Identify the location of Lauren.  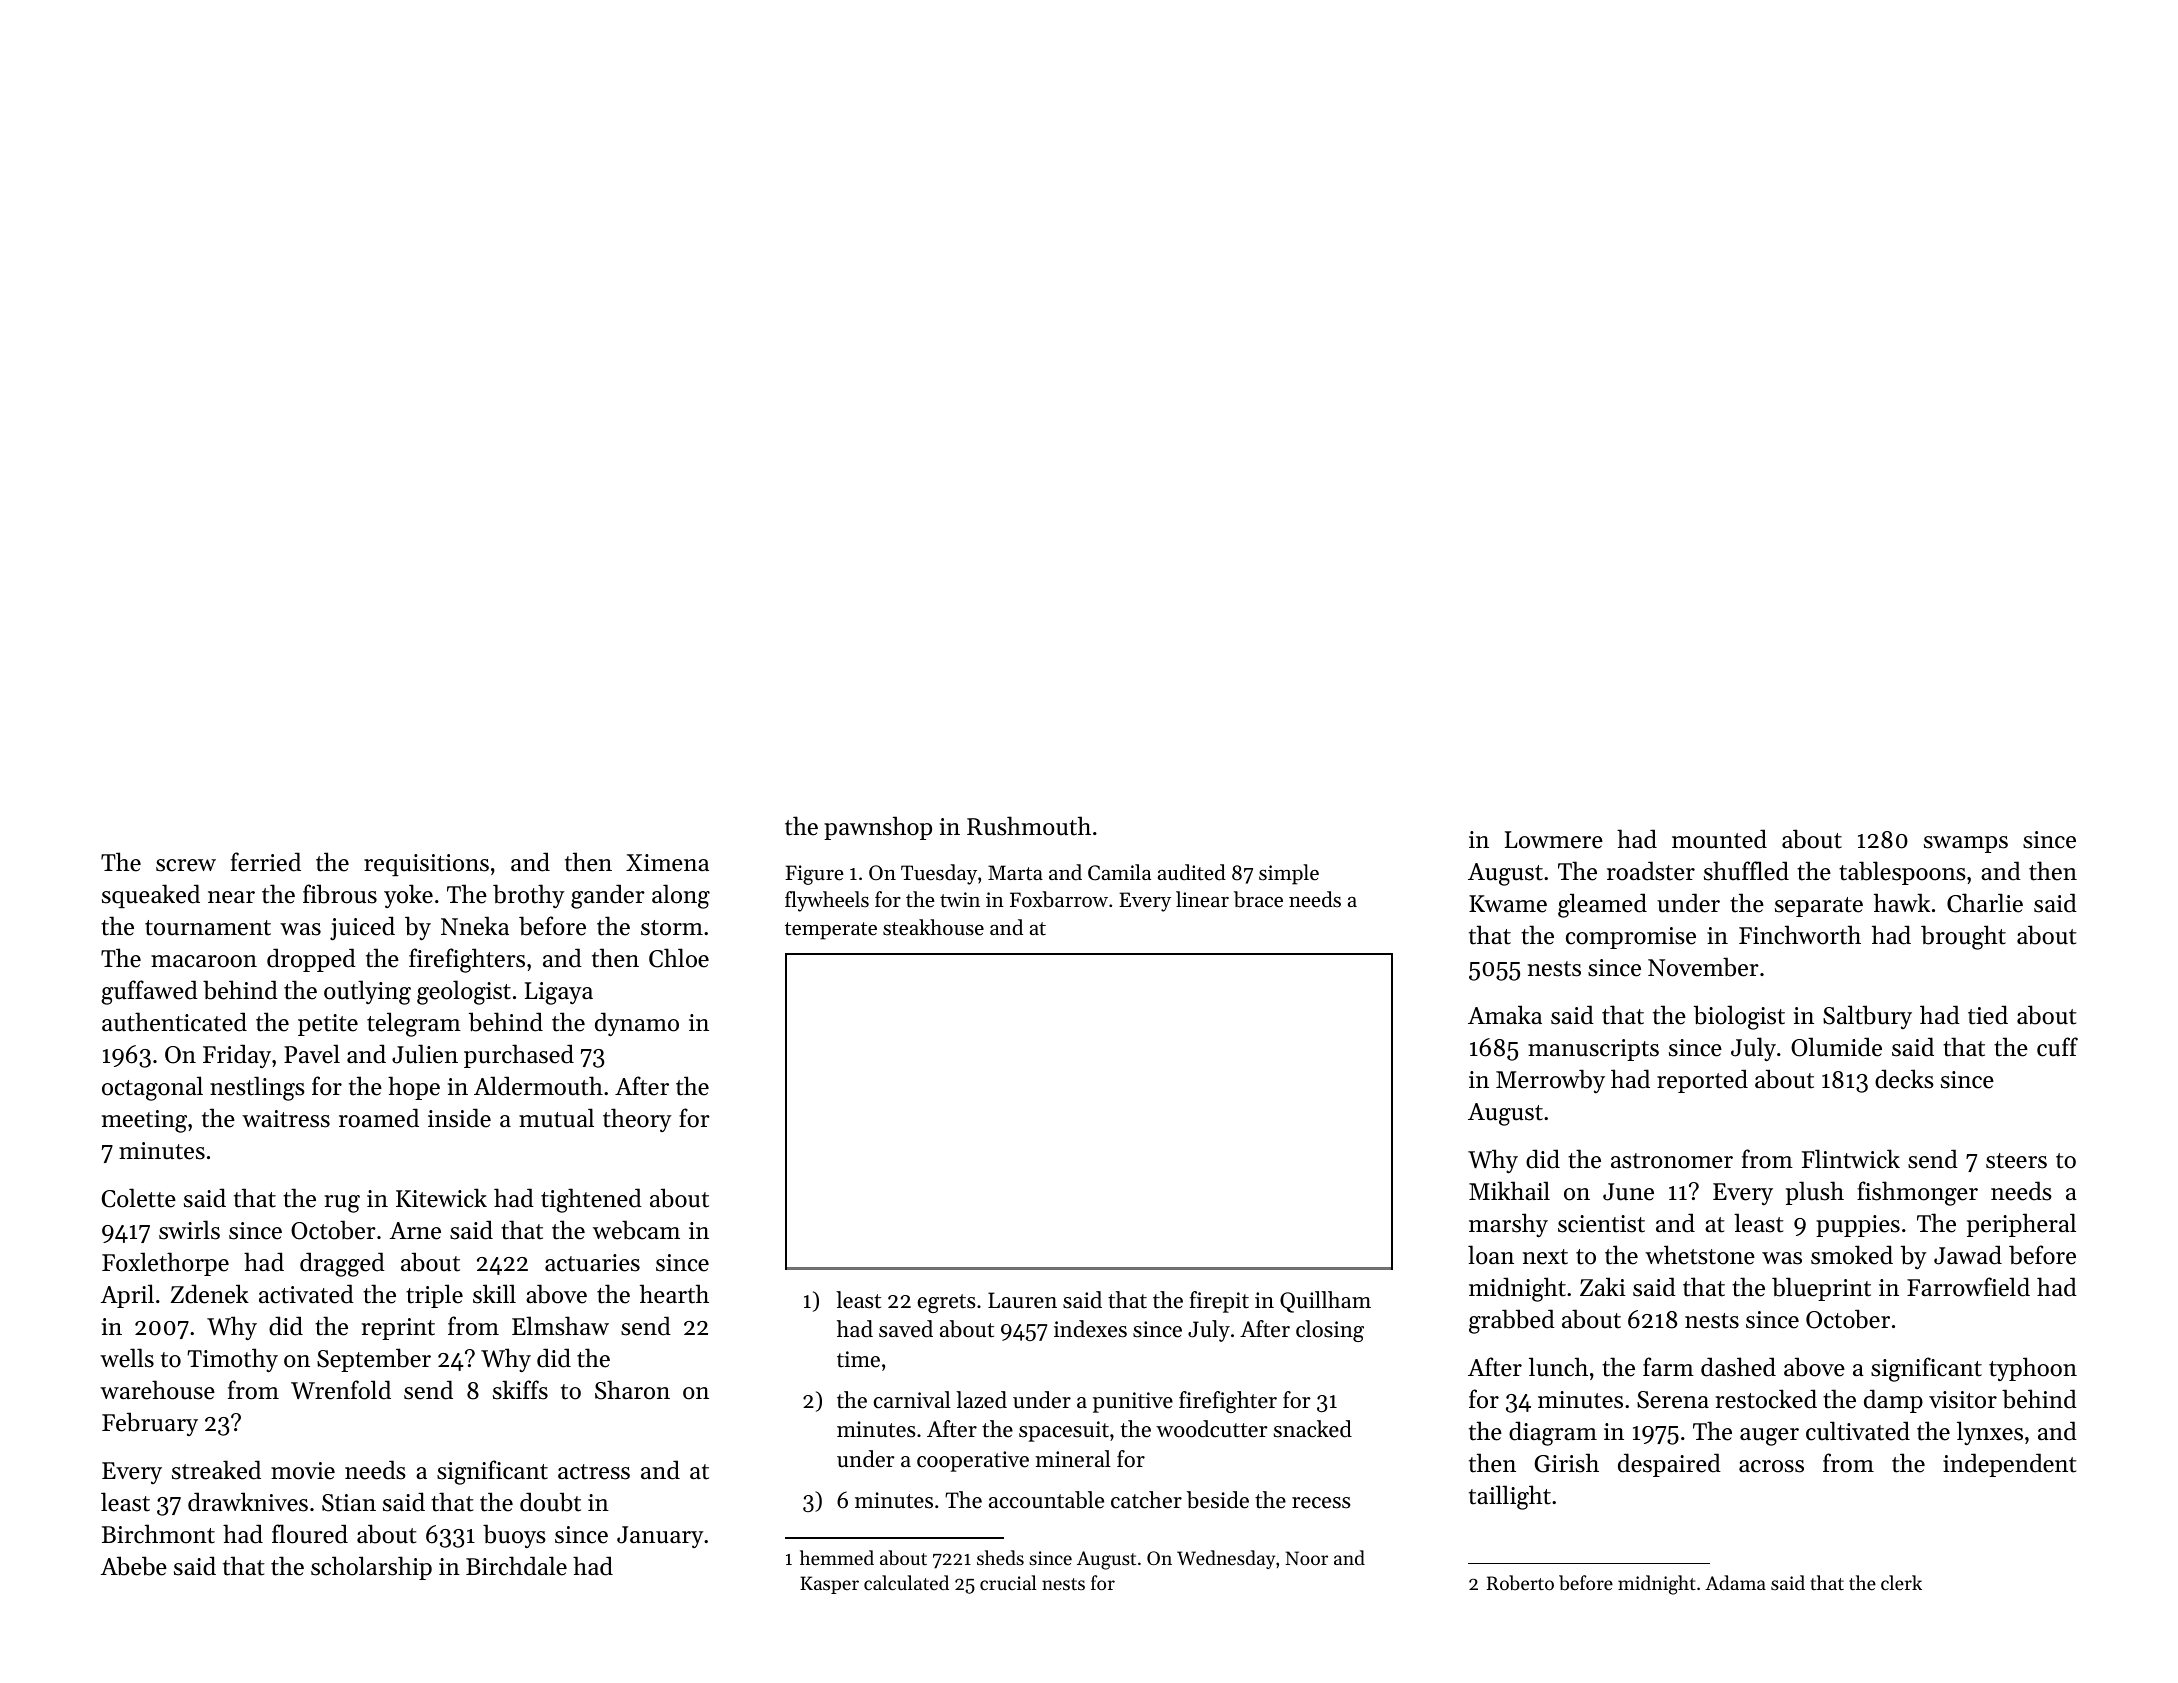
(1022, 1300).
